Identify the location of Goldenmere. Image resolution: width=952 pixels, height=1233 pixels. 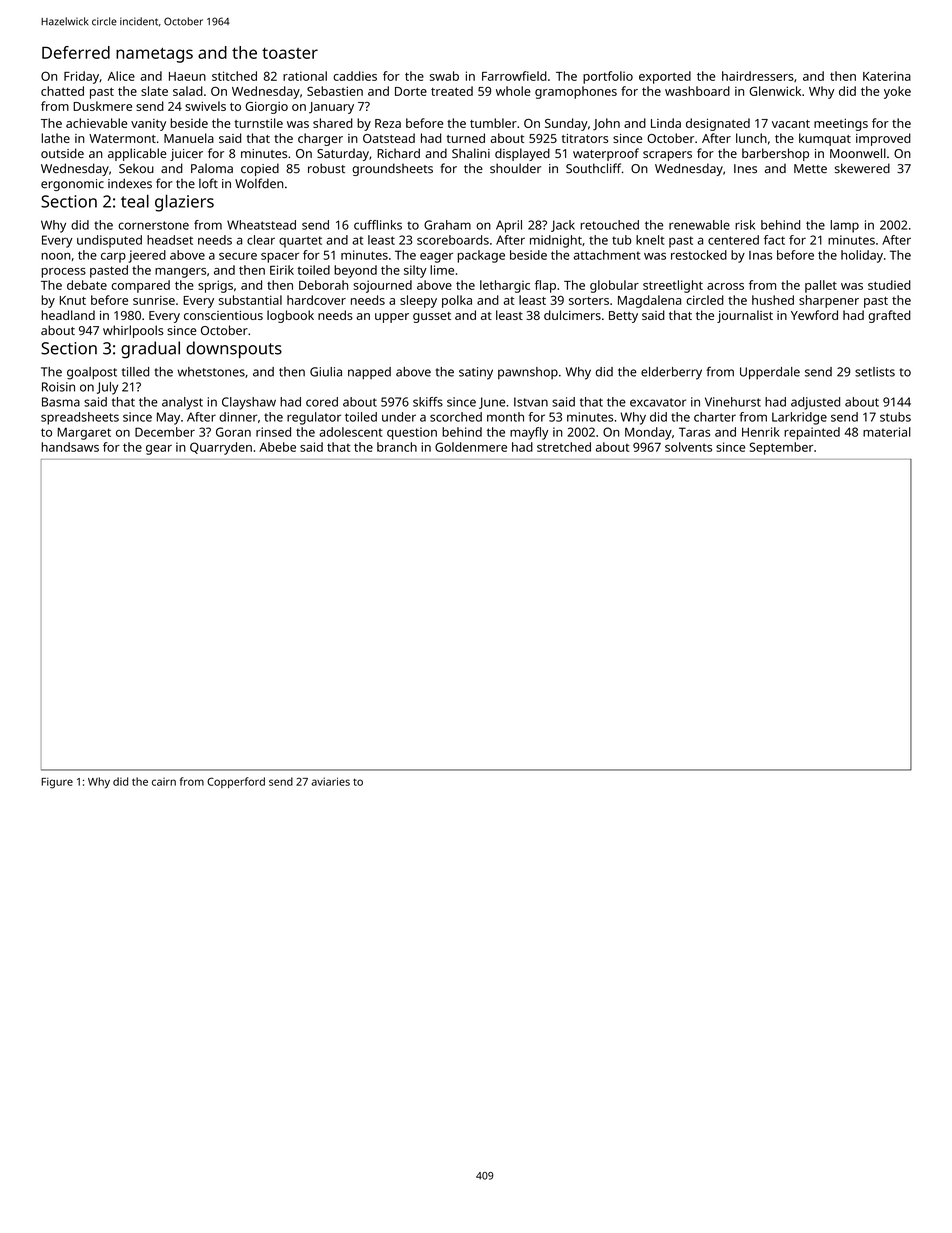
(471, 447).
